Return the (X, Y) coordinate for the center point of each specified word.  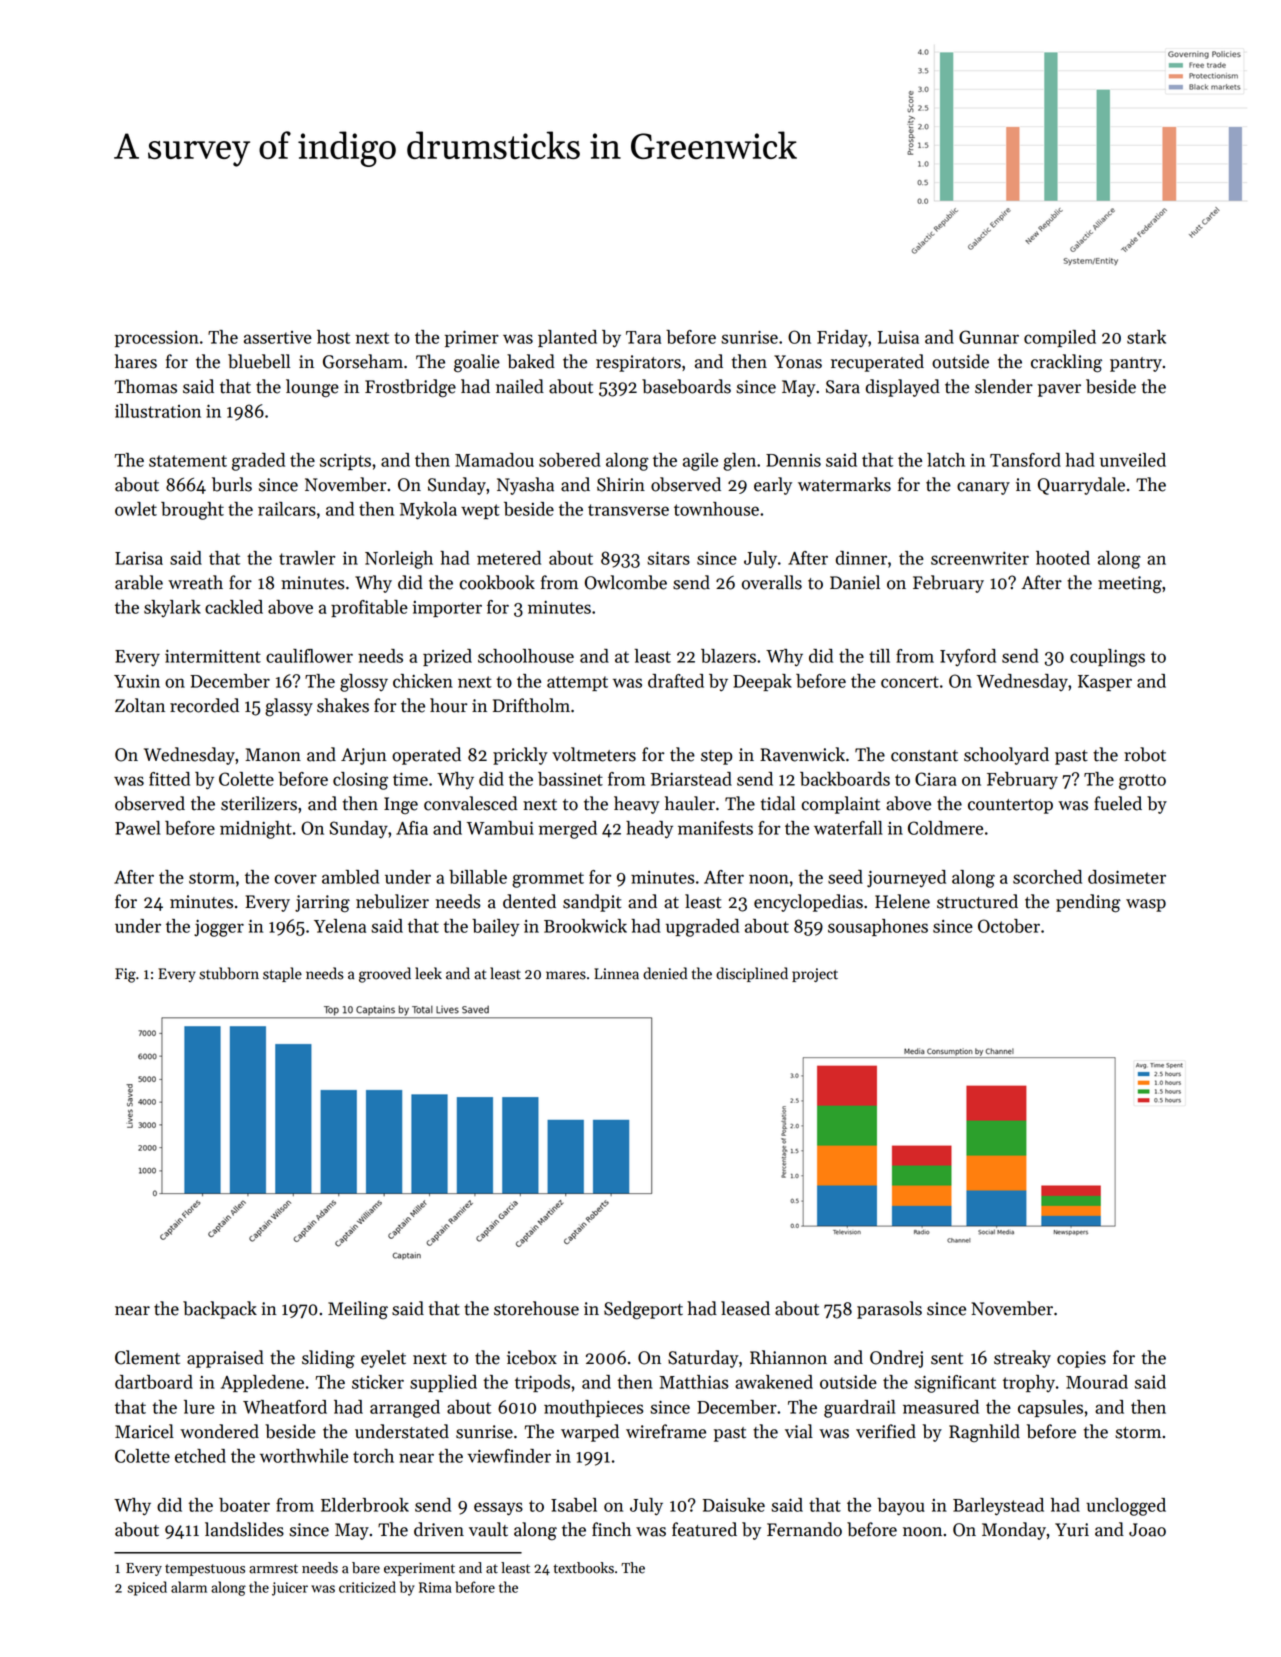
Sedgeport (643, 1310)
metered (509, 558)
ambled (350, 877)
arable (139, 582)
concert (910, 682)
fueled (1118, 803)
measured (941, 1407)
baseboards (686, 386)
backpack (220, 1310)
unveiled (1133, 460)
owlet (136, 509)
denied (665, 973)
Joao (1147, 1530)
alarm (189, 1587)
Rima (435, 1587)
